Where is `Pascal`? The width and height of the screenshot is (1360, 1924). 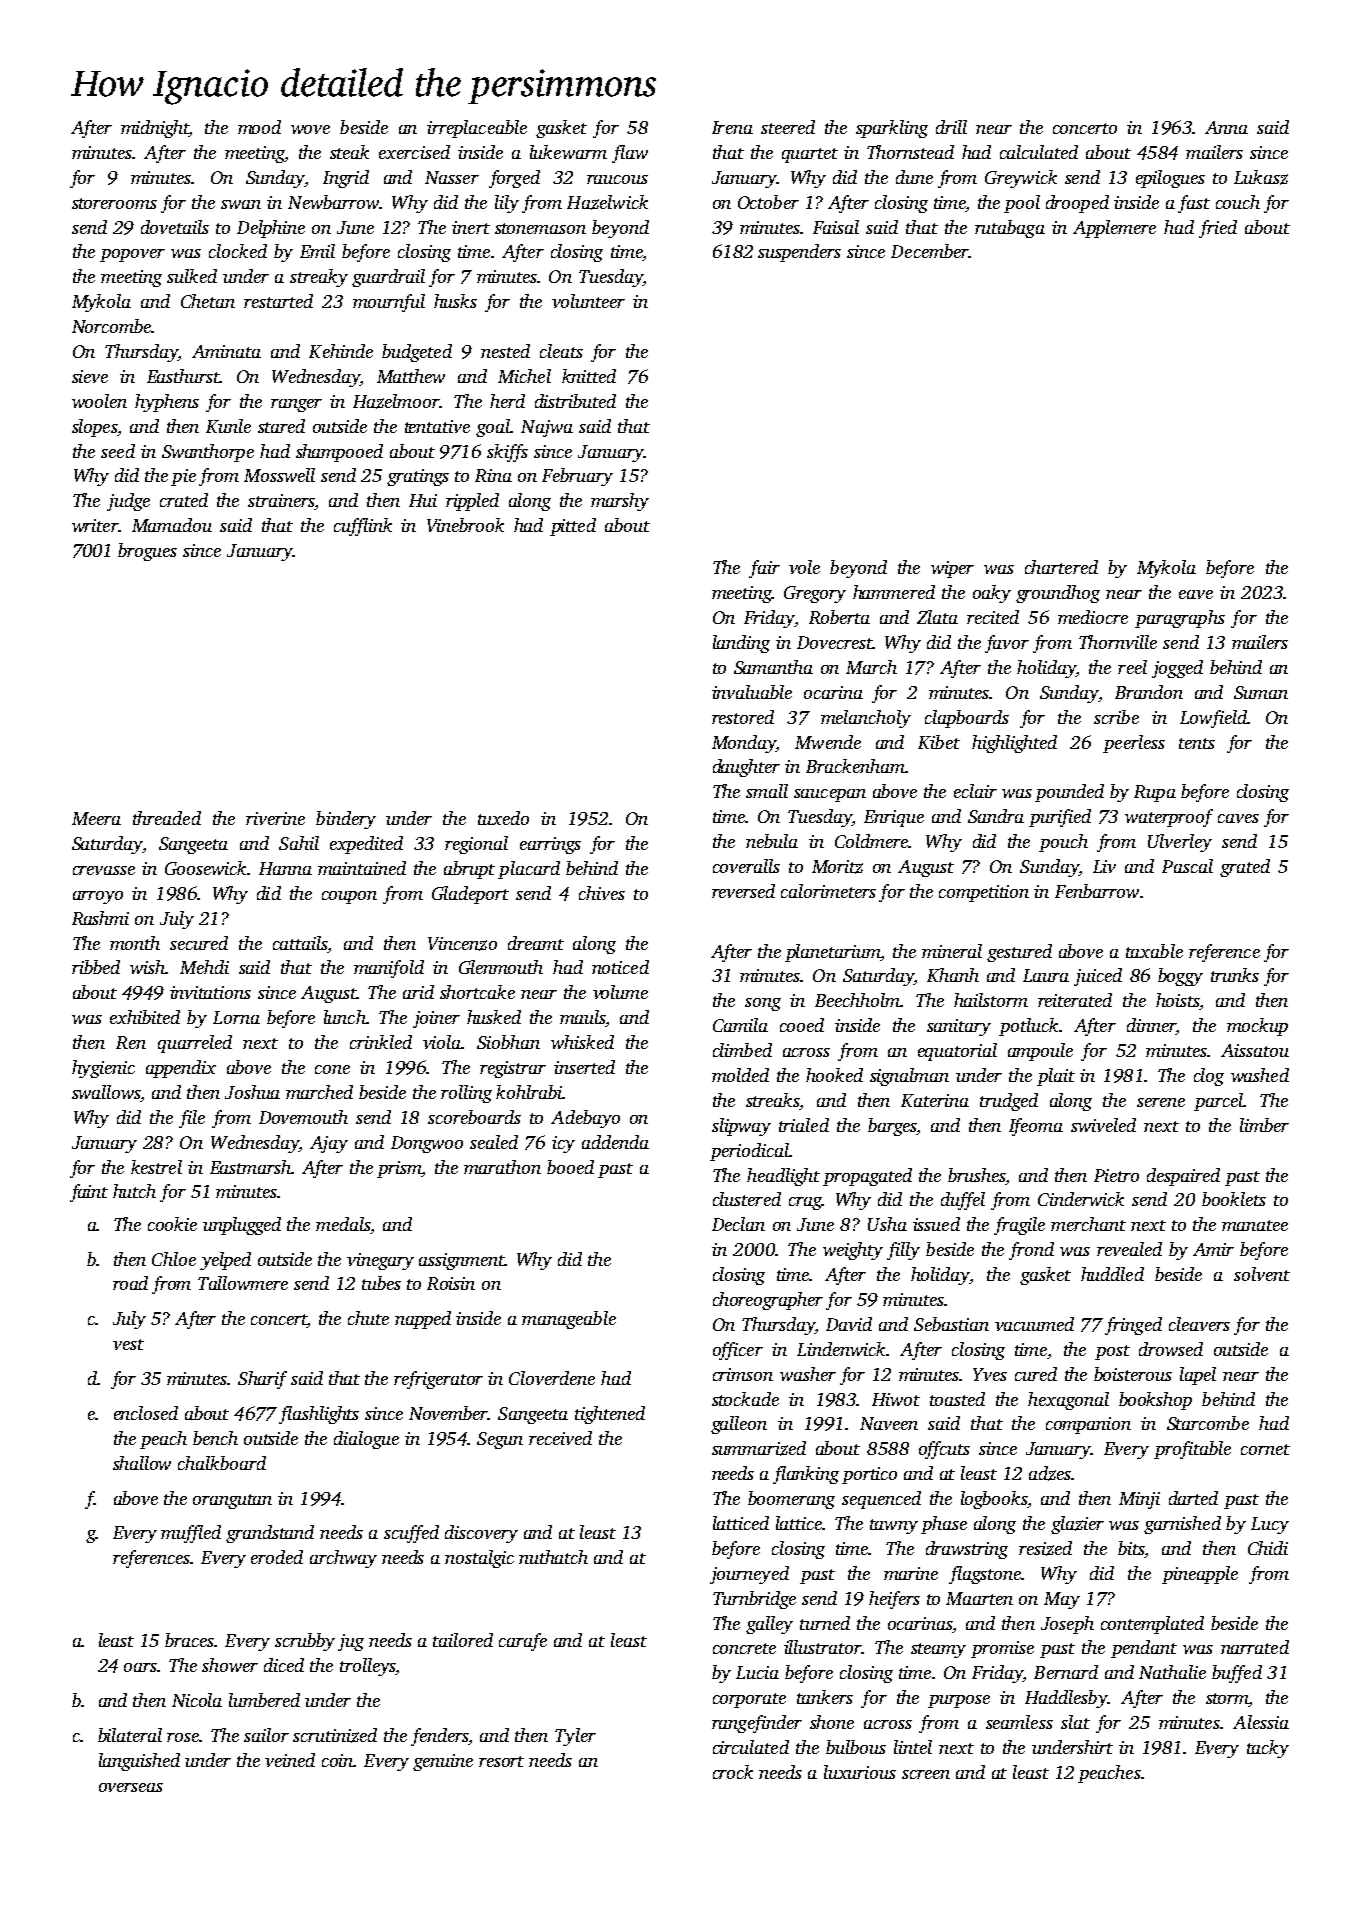 Pascal is located at coordinates (1187, 866).
